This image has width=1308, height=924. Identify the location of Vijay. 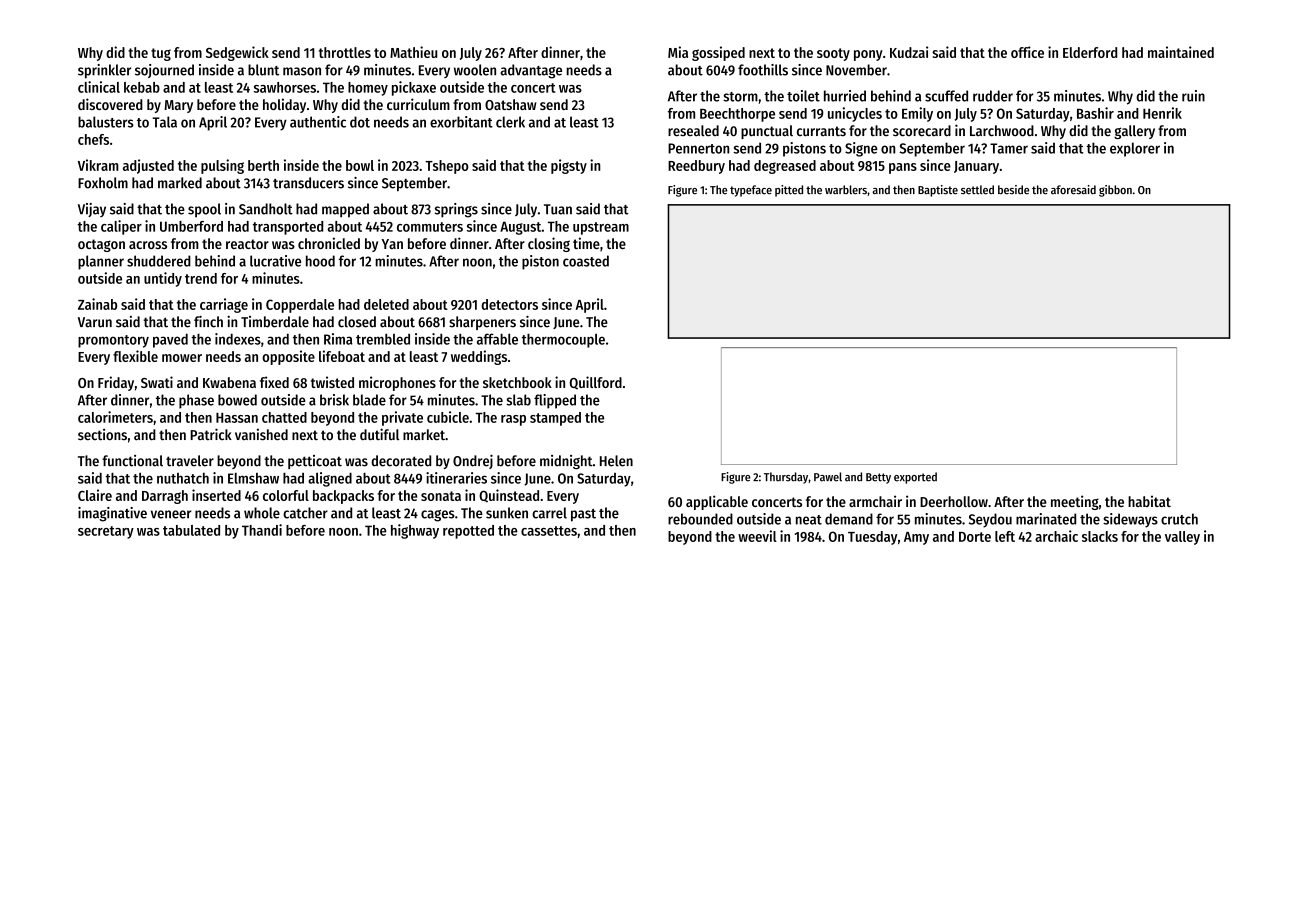
(92, 210).
